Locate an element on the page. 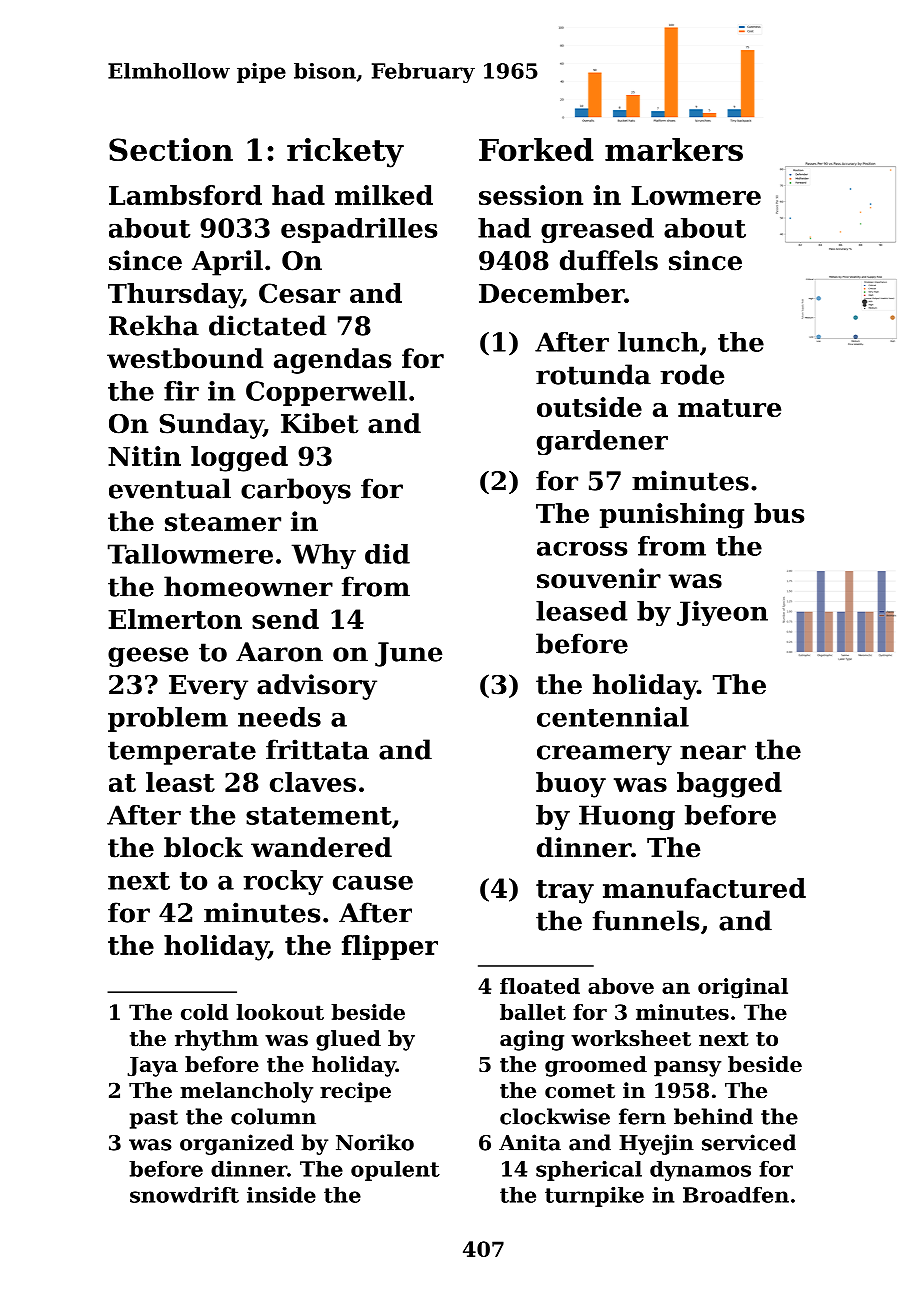 The image size is (924, 1311). espadrilles is located at coordinates (359, 230).
